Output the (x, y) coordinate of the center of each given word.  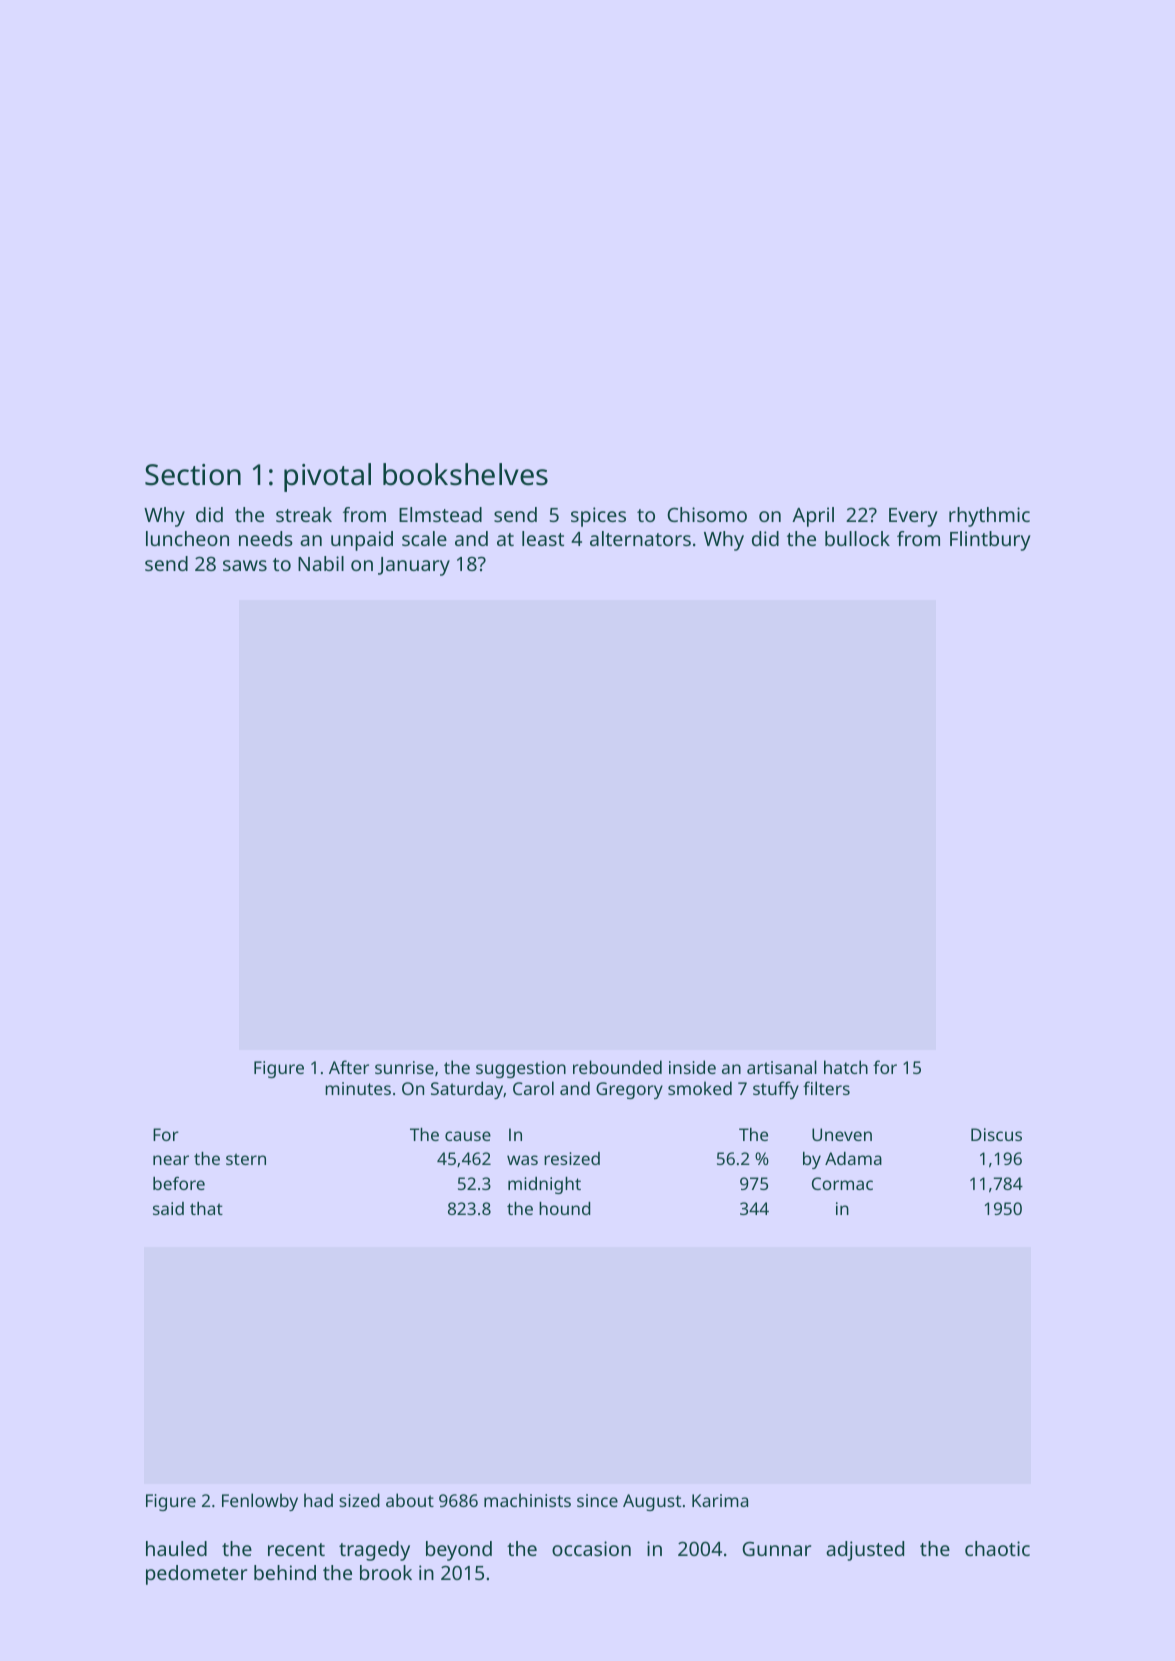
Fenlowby (260, 1502)
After (349, 1067)
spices (598, 517)
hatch (846, 1067)
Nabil (321, 563)
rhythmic (989, 517)
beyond (459, 1551)
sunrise (404, 1067)
